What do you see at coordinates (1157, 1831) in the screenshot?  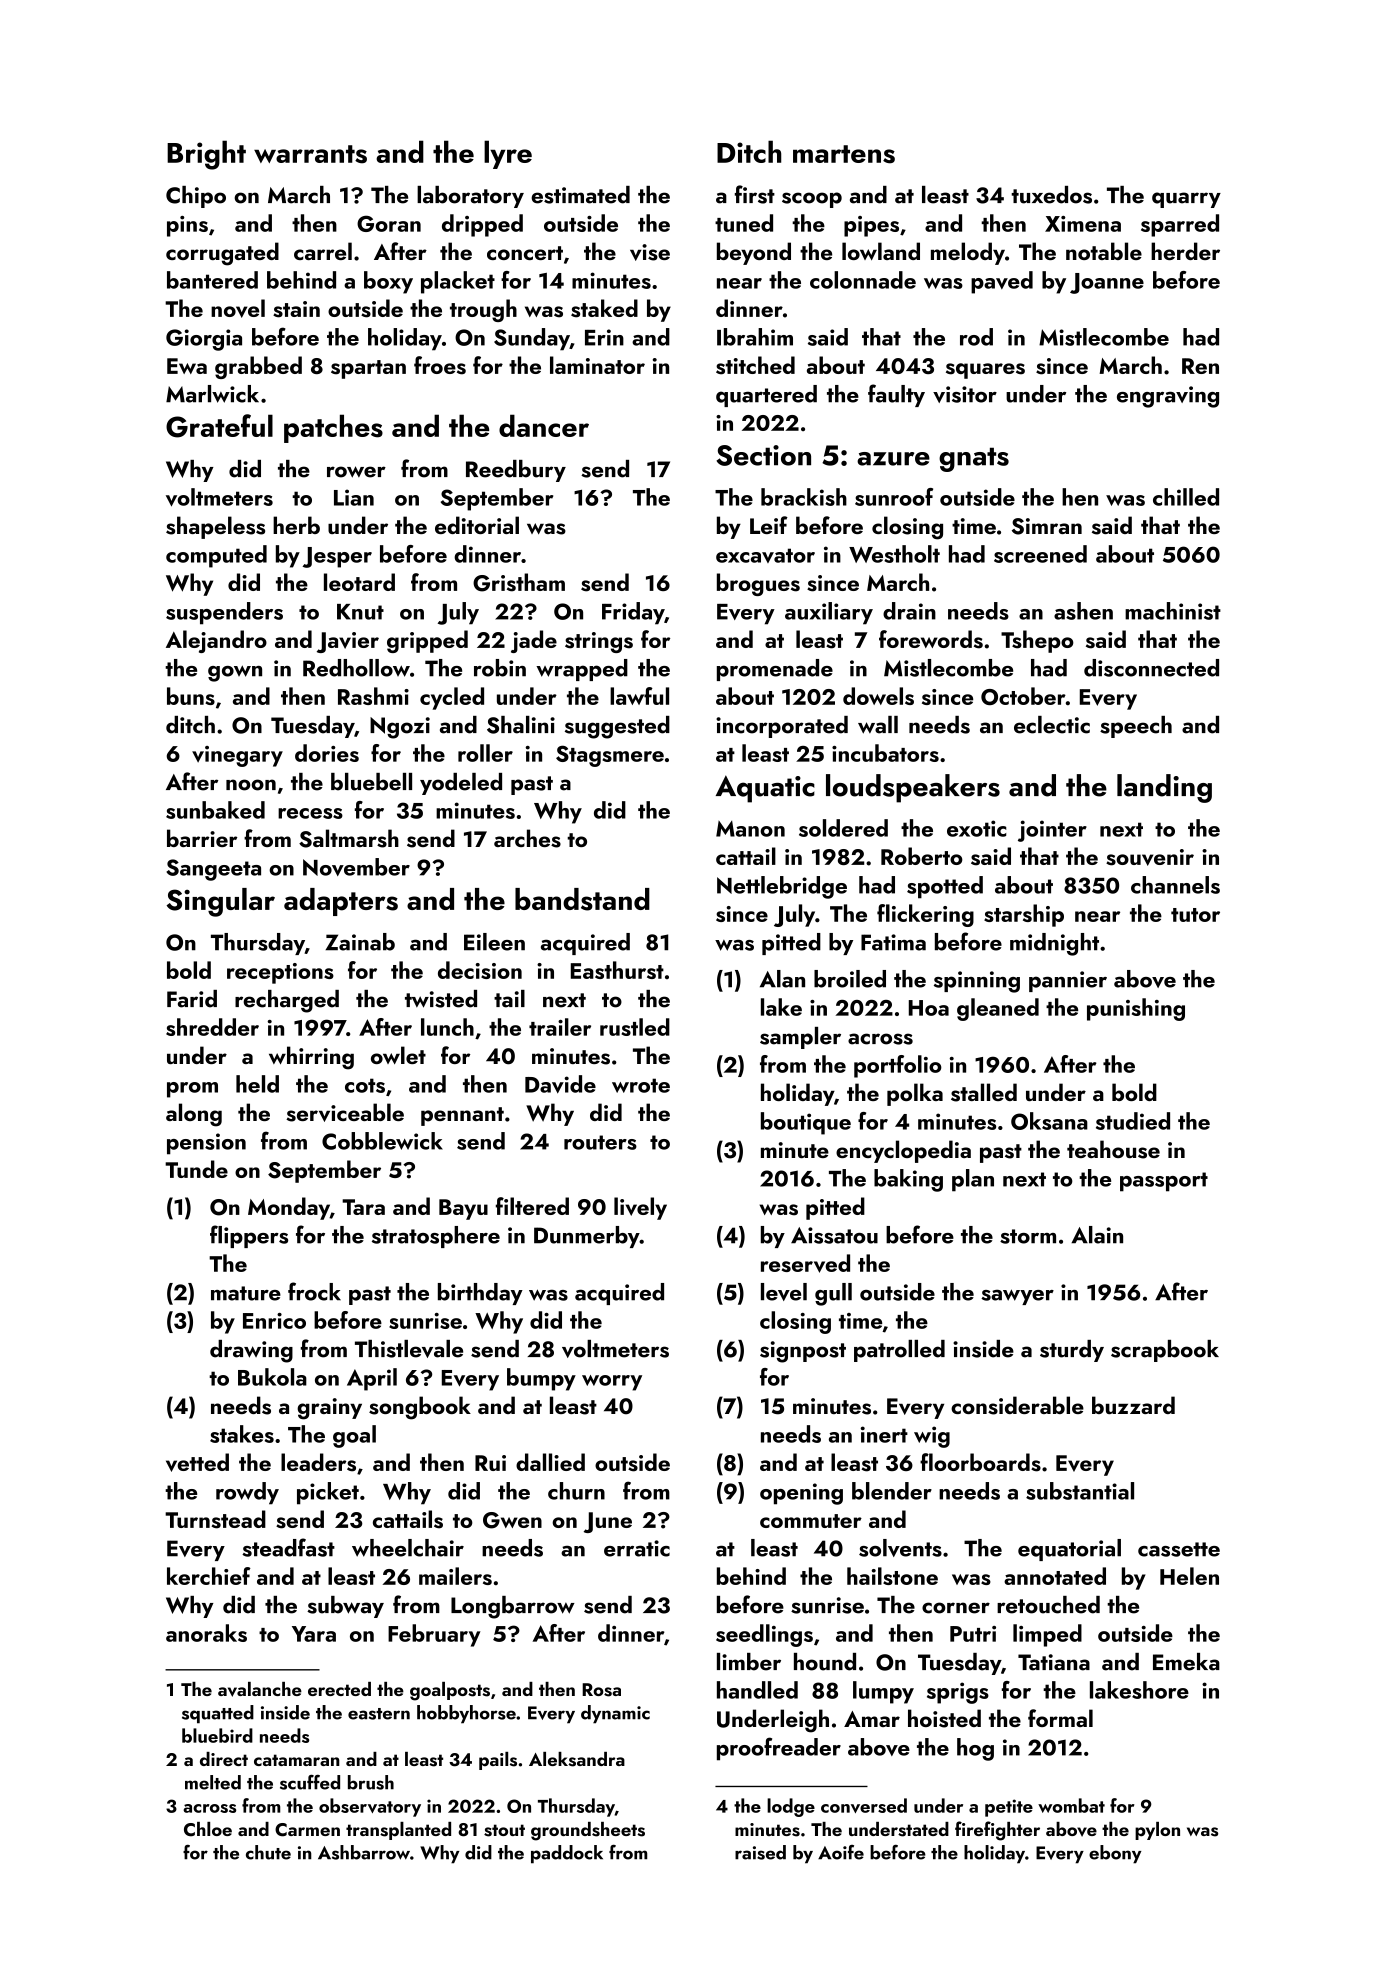 I see `pylon` at bounding box center [1157, 1831].
